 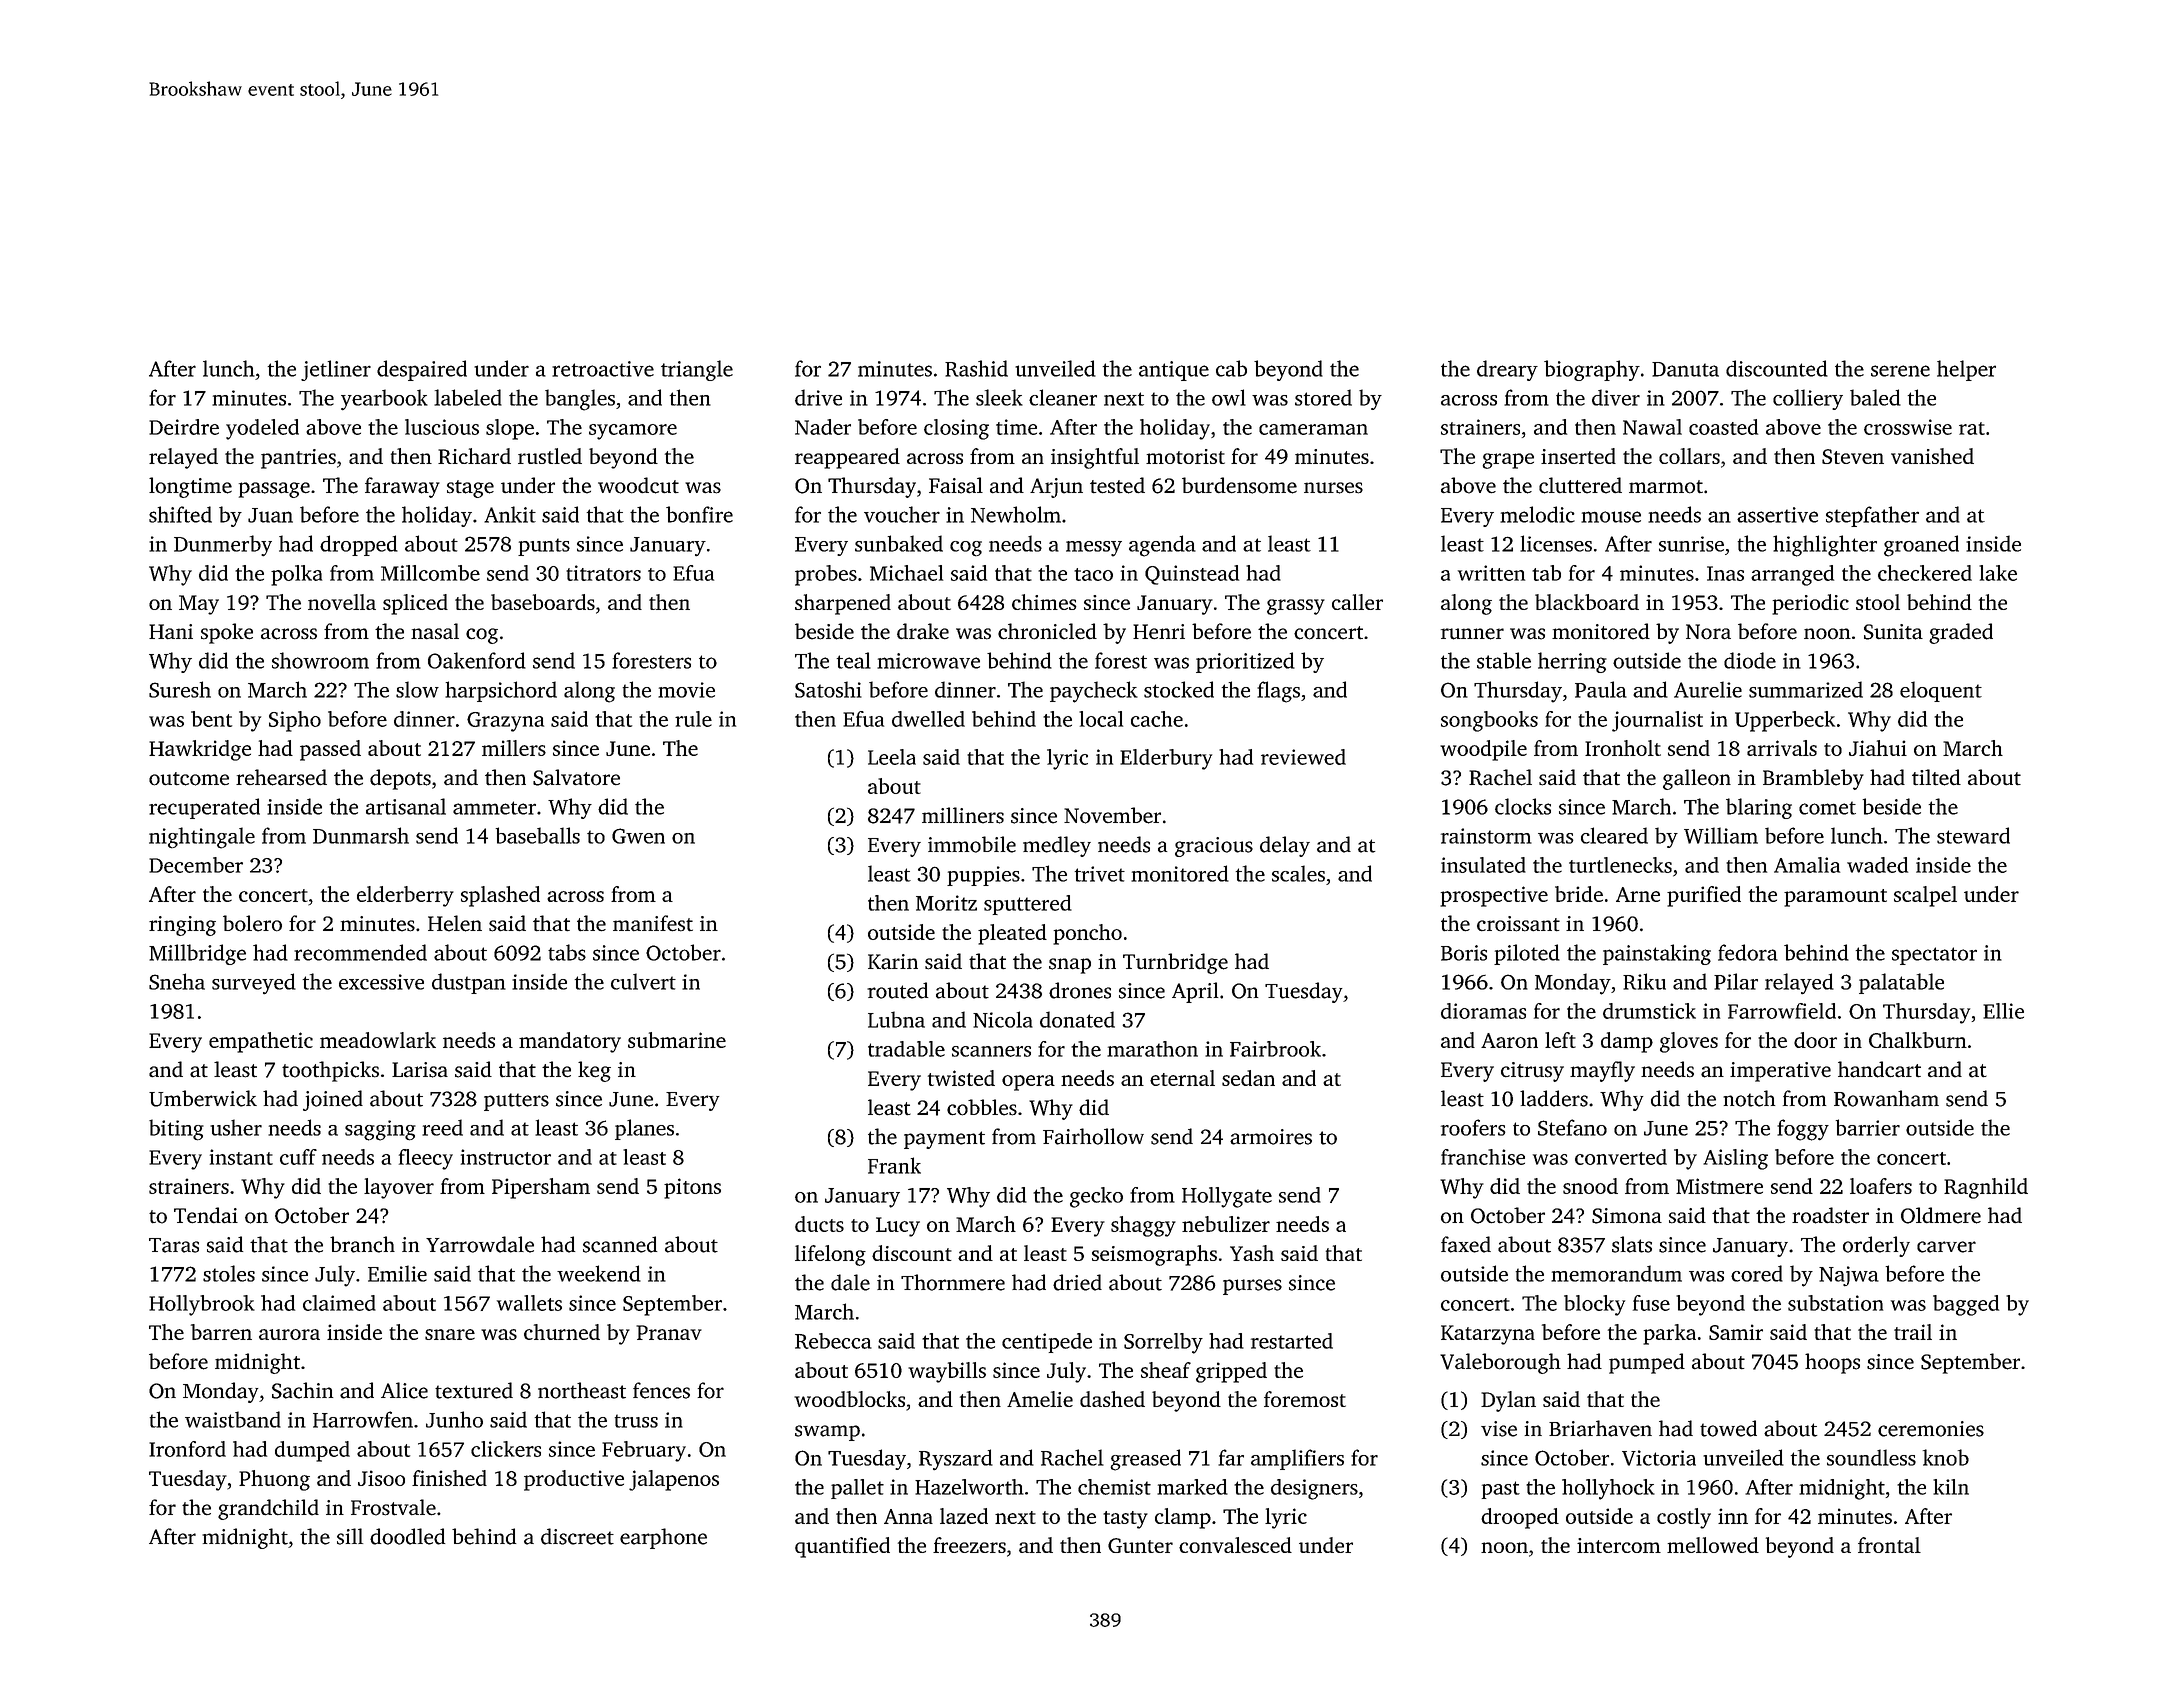 I want to click on soundless, so click(x=1871, y=1457).
